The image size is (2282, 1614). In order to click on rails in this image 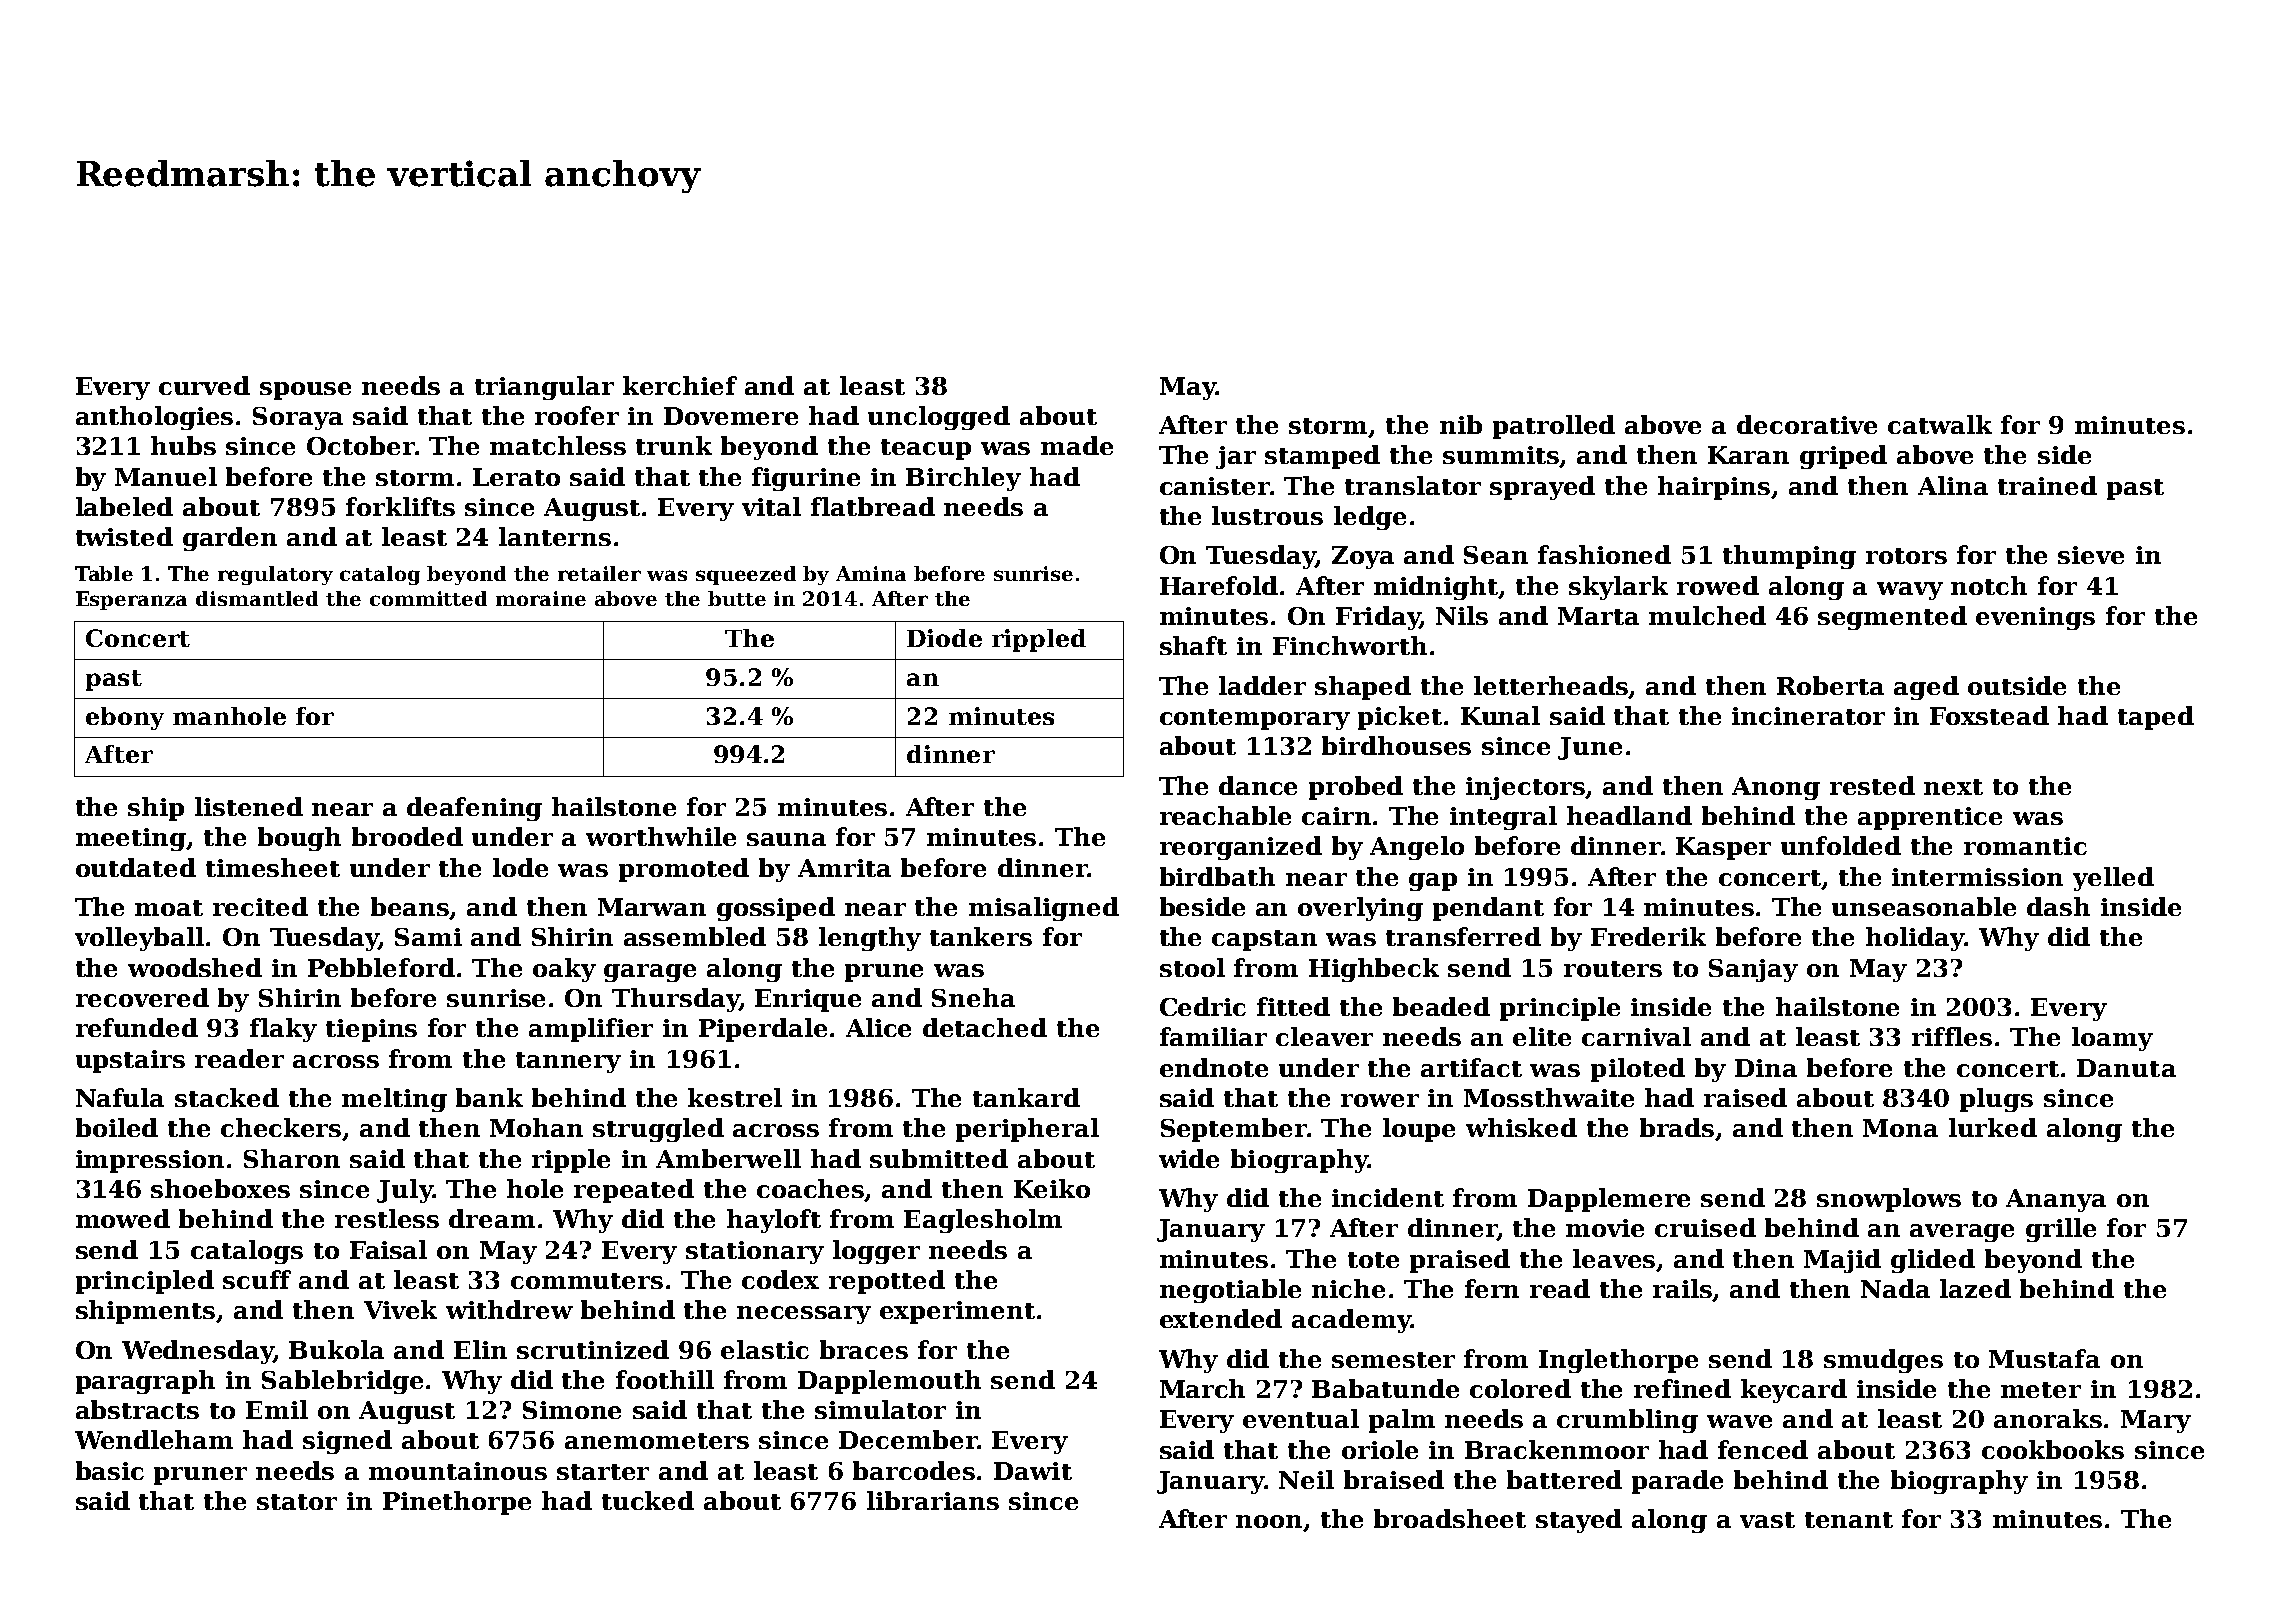, I will do `click(1683, 1290)`.
